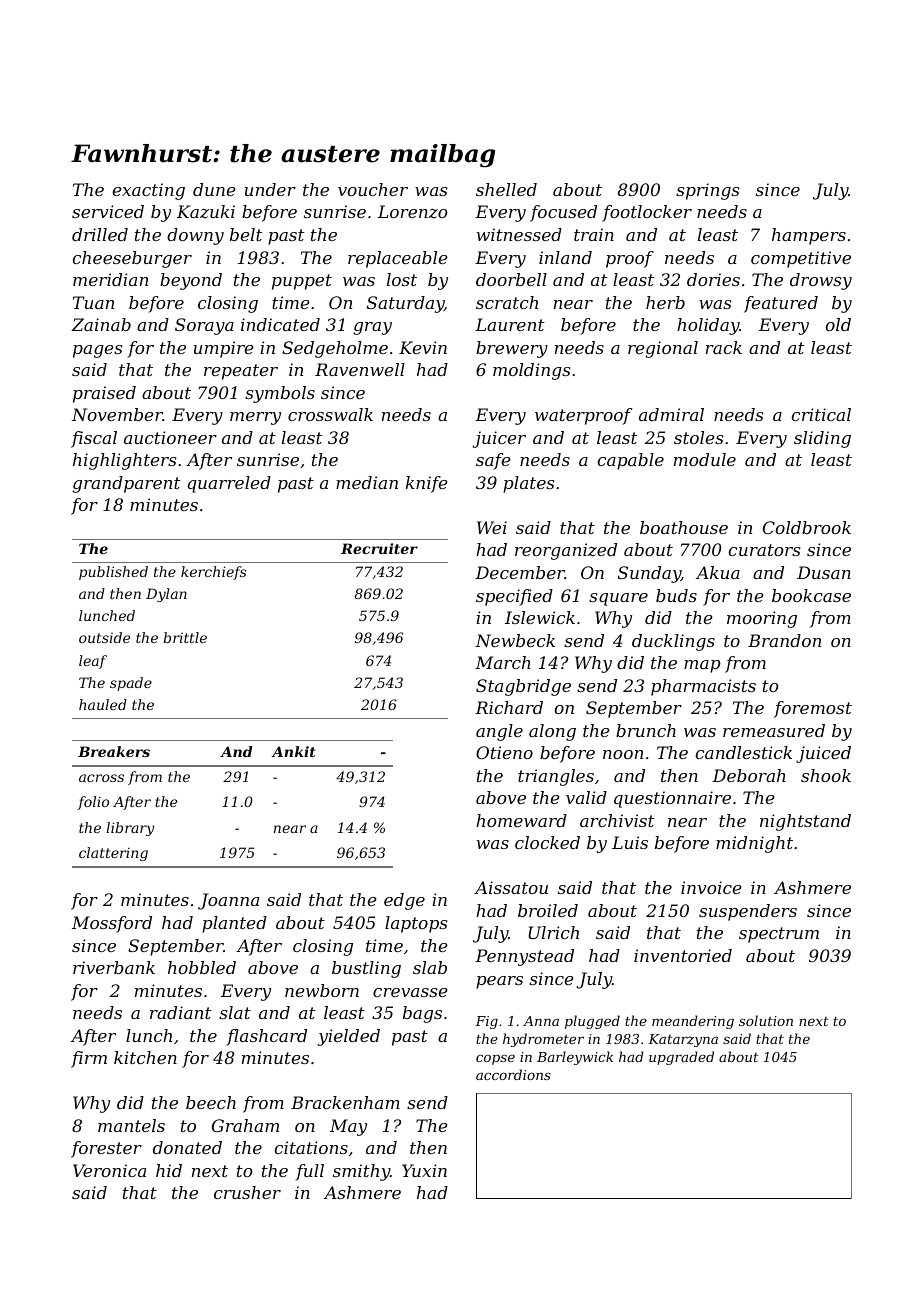  I want to click on witnessed, so click(519, 234).
